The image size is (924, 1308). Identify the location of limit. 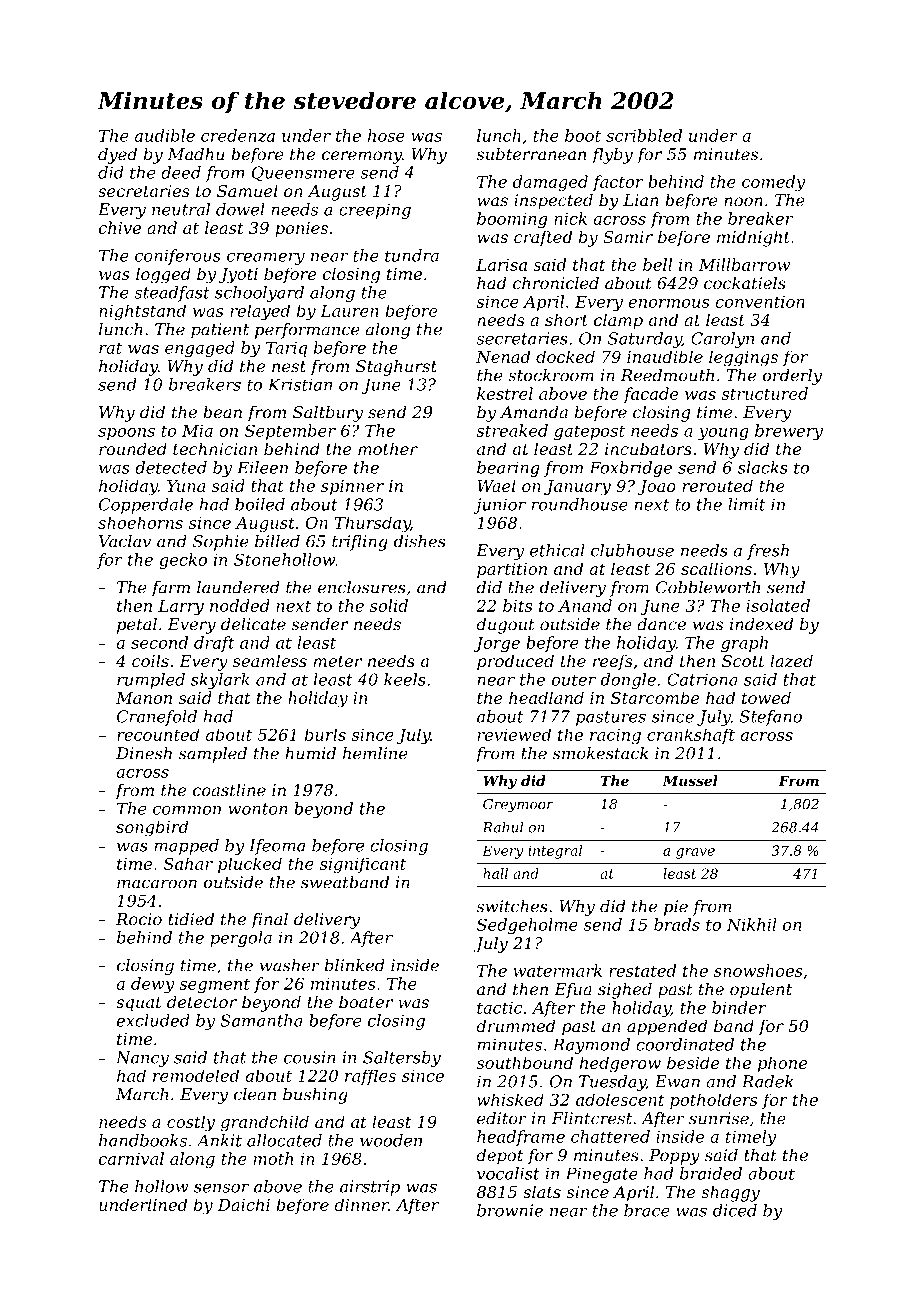
(747, 504).
